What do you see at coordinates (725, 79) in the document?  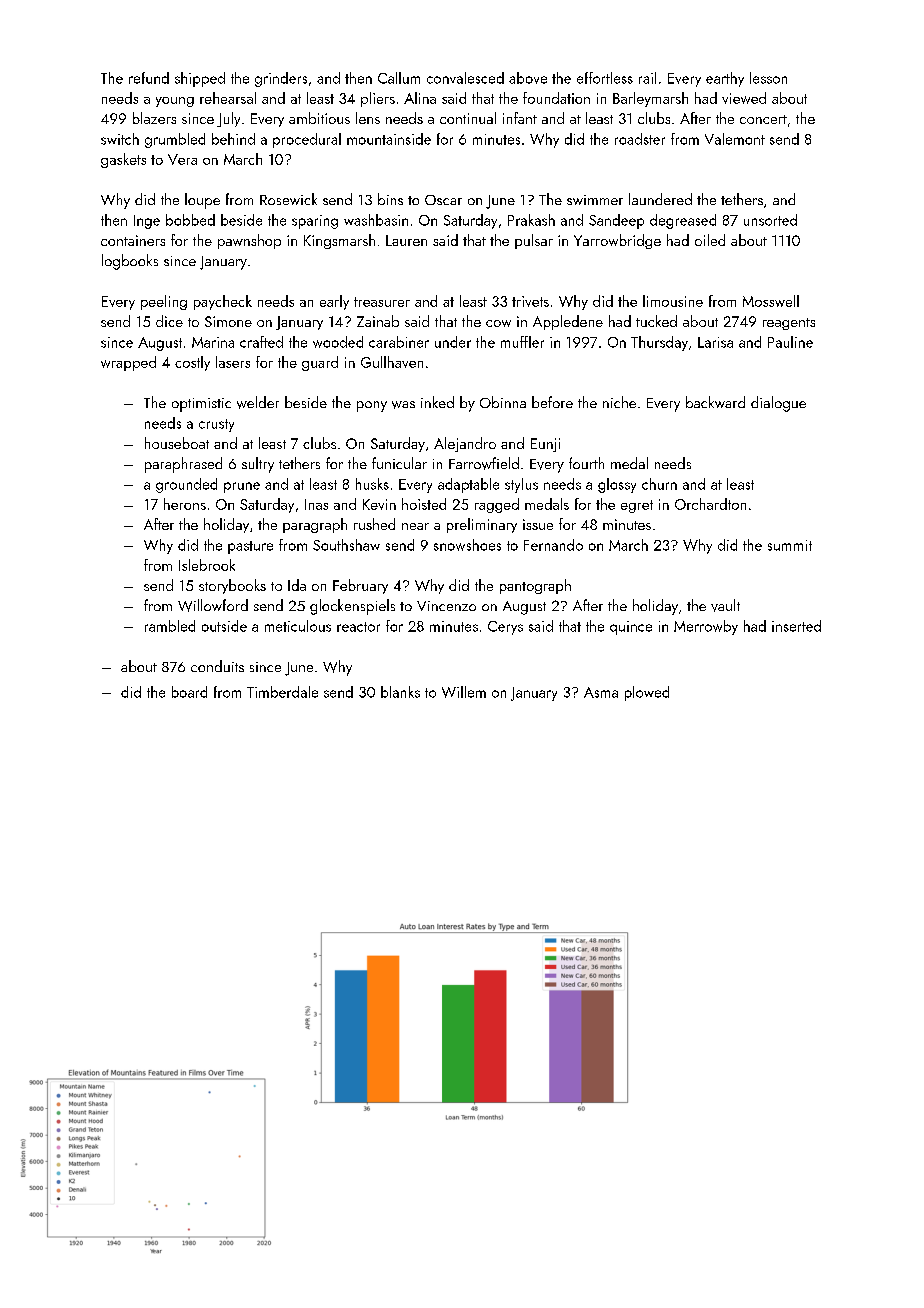 I see `earthy` at bounding box center [725, 79].
